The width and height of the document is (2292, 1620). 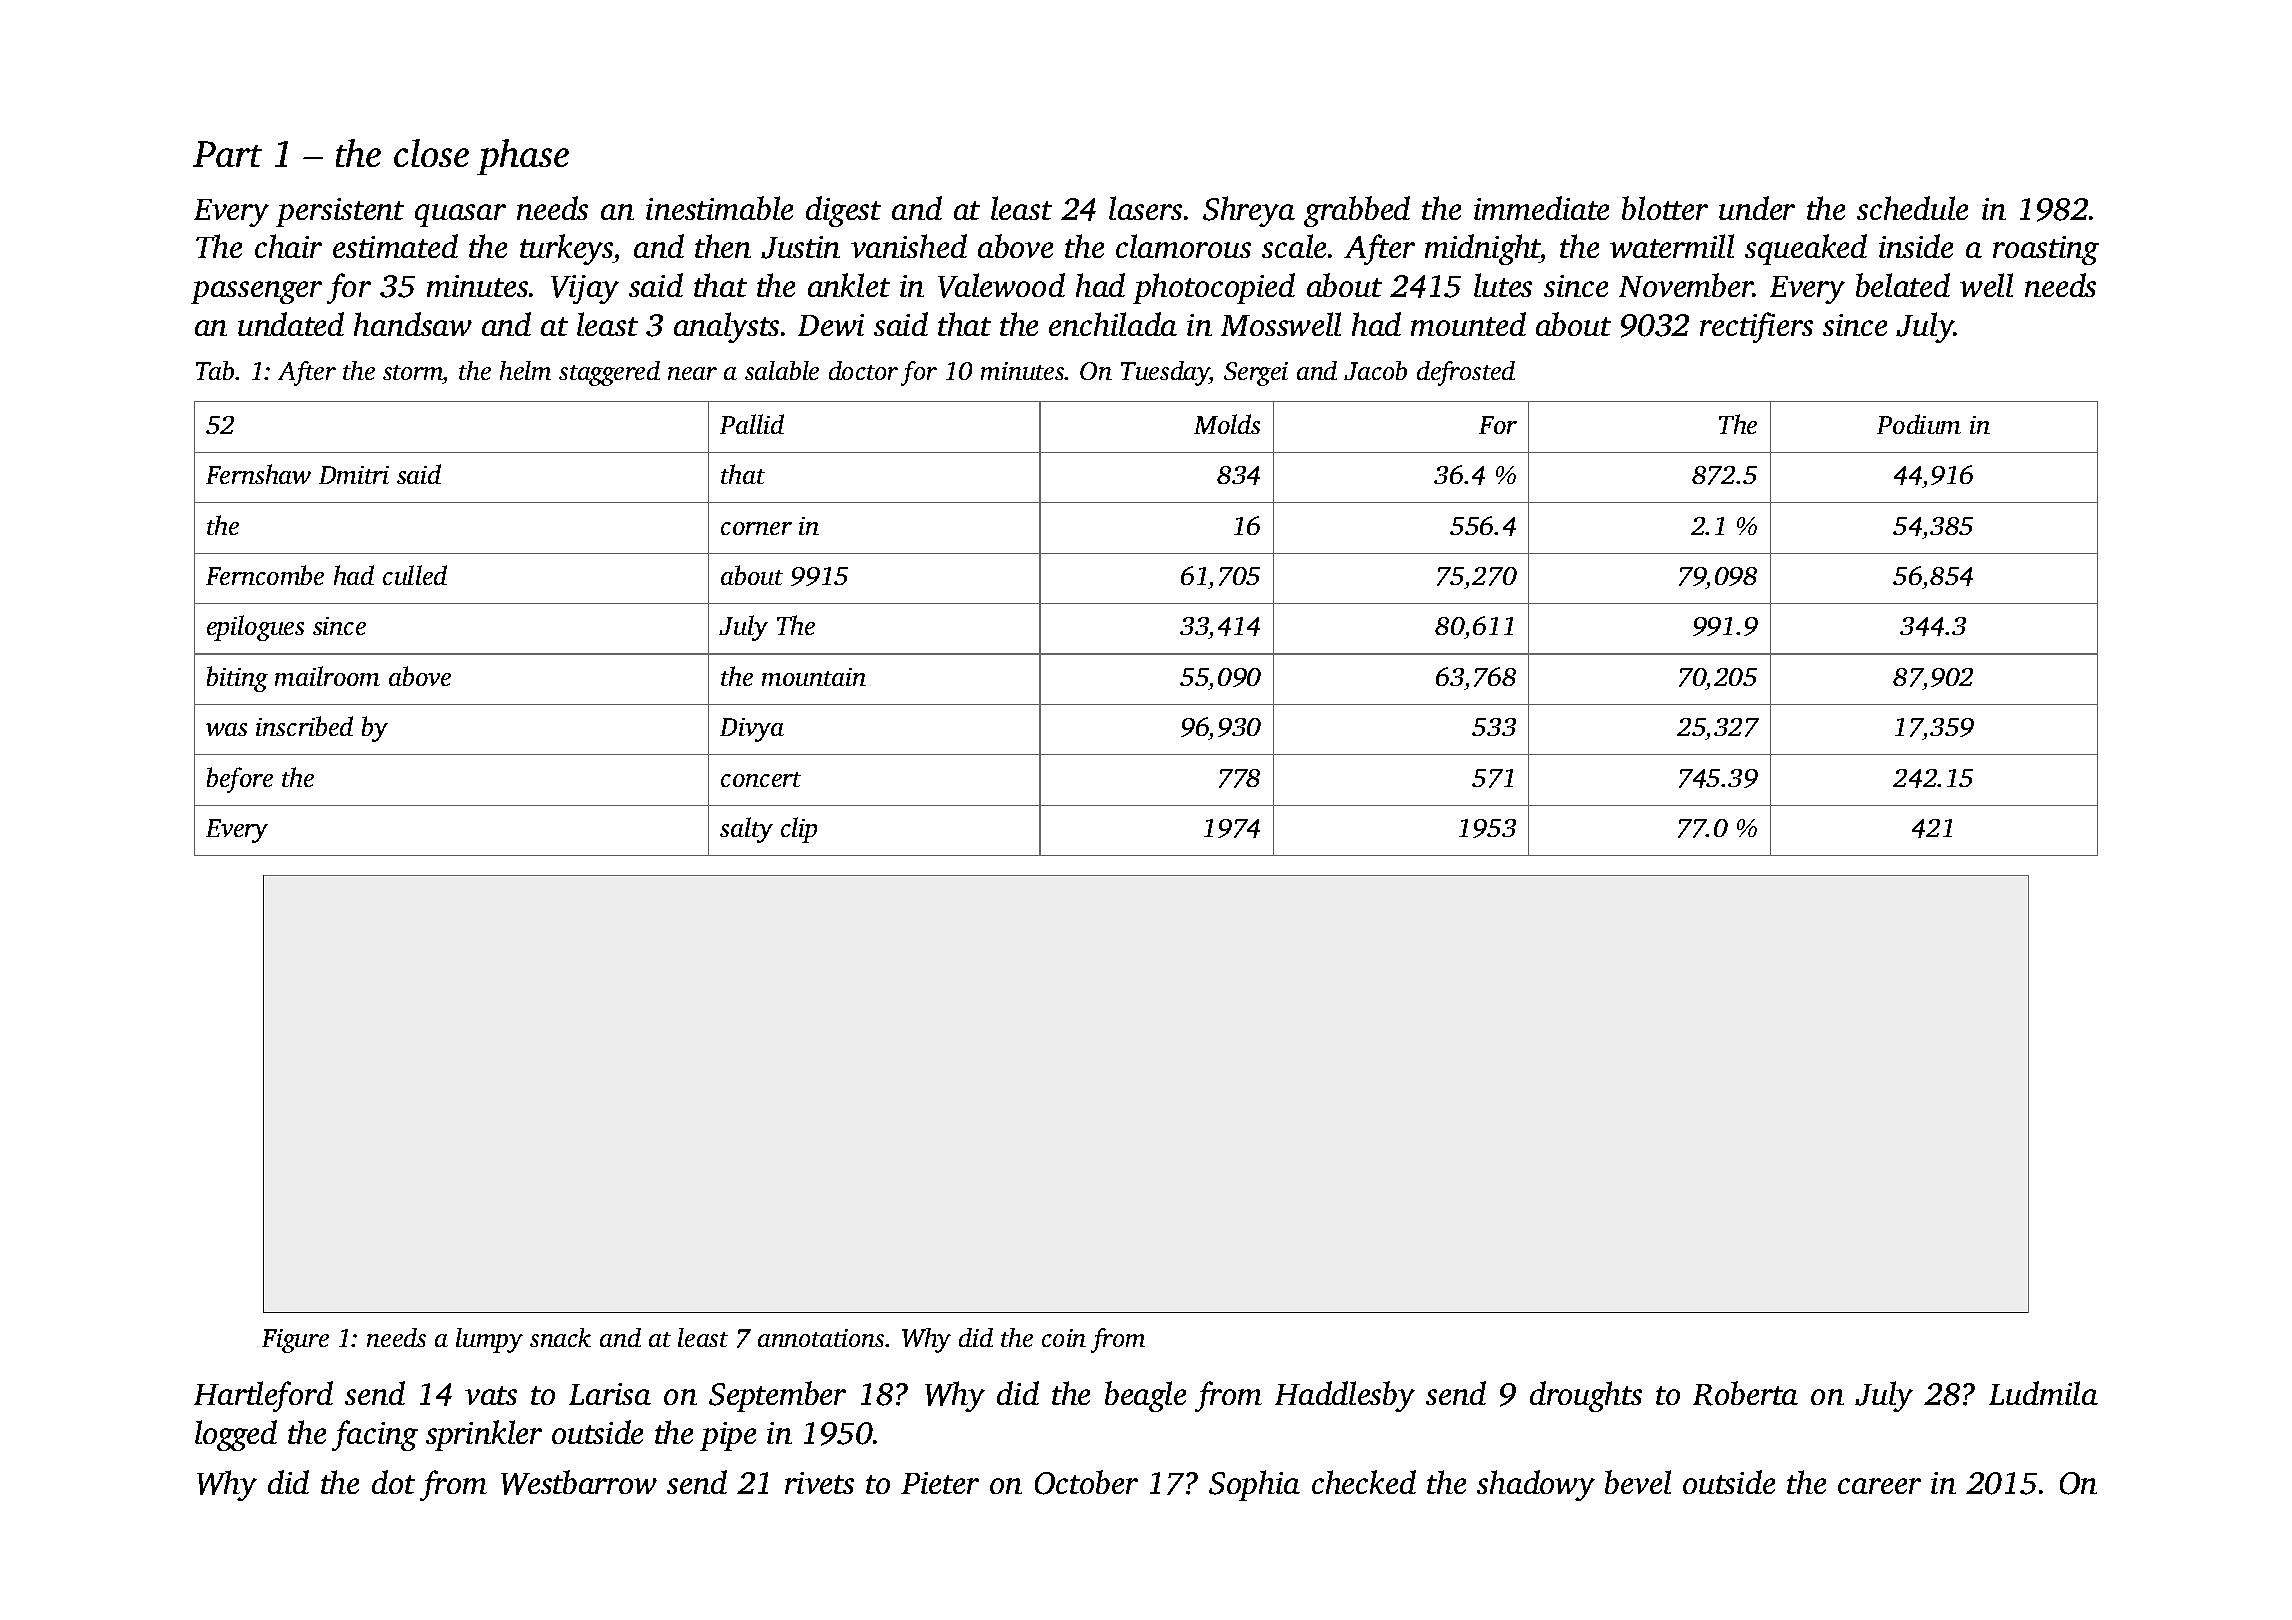 What do you see at coordinates (460, 215) in the document?
I see `quasar` at bounding box center [460, 215].
